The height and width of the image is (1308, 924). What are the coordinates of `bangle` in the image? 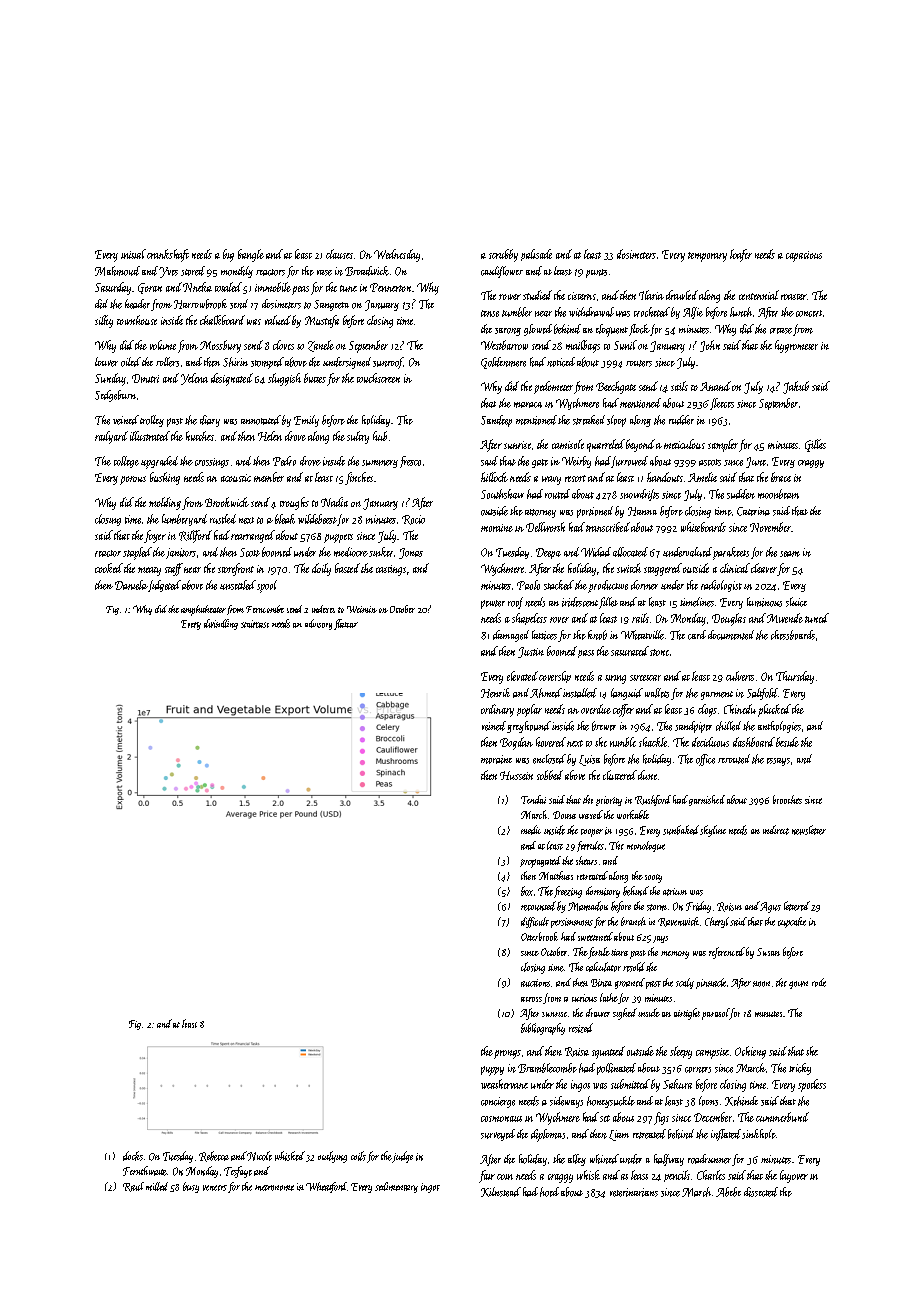 It's located at (251, 255).
